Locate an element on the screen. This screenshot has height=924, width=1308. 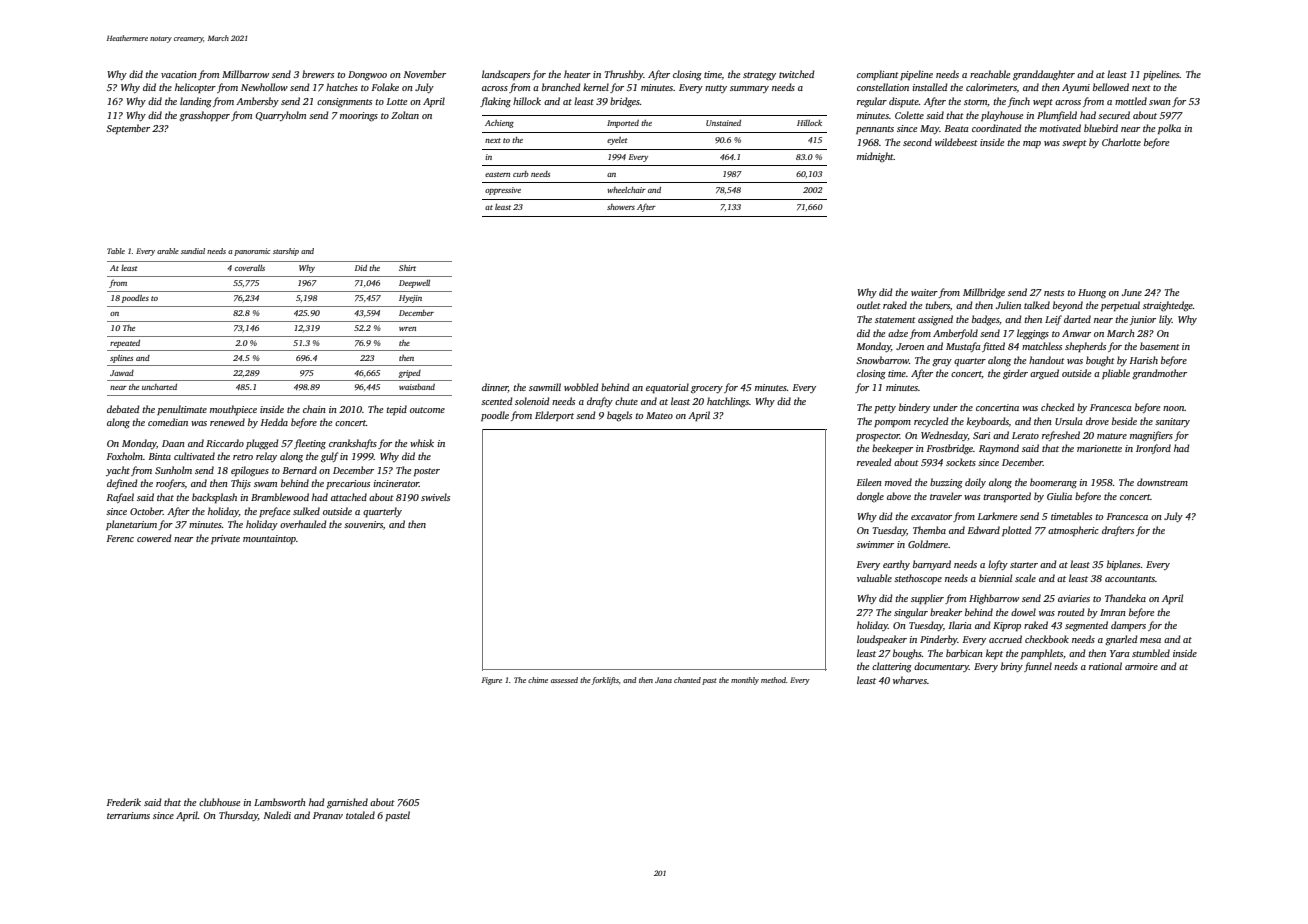
vacation is located at coordinates (179, 74).
